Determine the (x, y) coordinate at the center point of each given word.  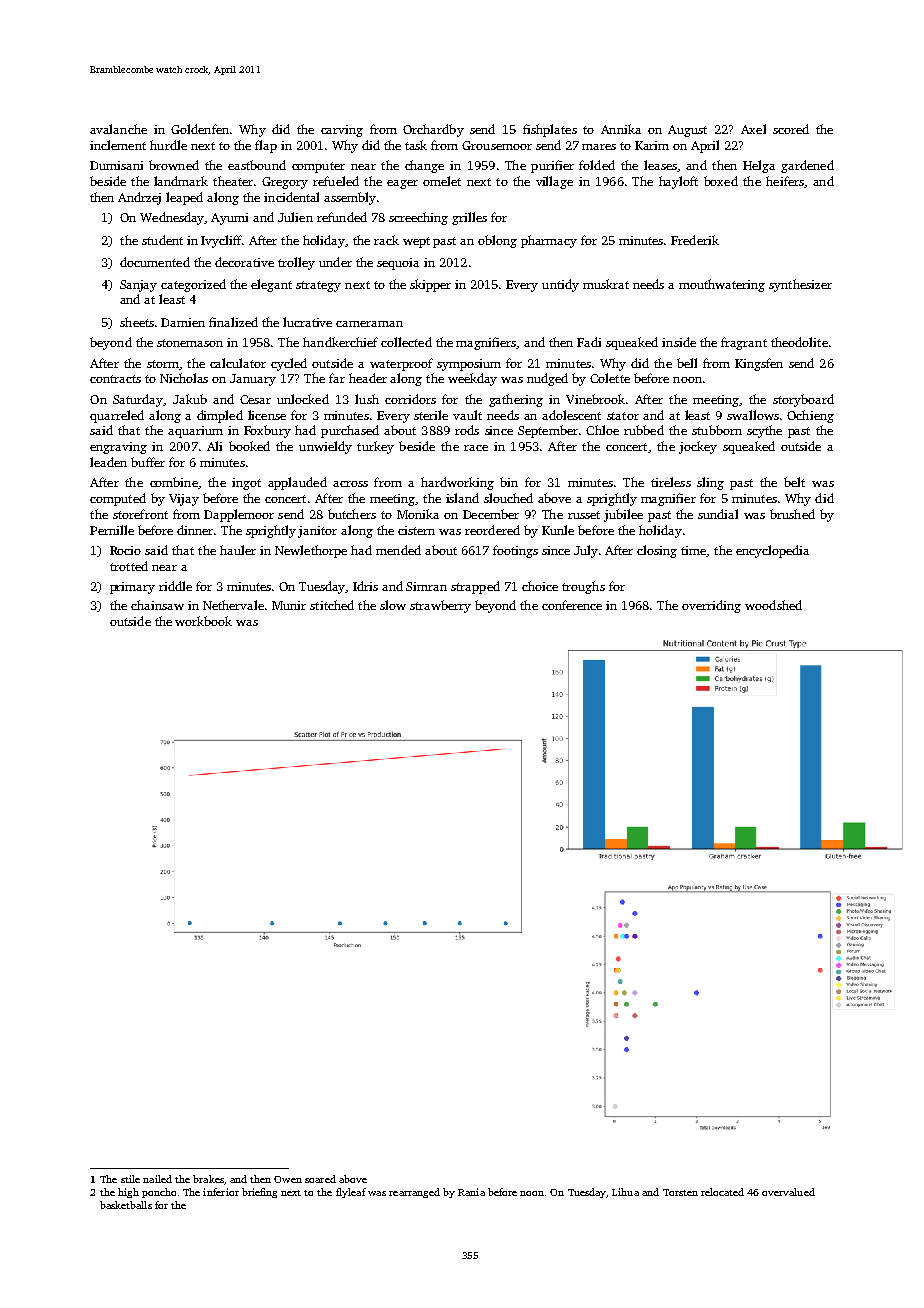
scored (791, 129)
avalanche (118, 129)
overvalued (788, 1192)
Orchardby (433, 130)
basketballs (126, 1205)
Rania (471, 1192)
